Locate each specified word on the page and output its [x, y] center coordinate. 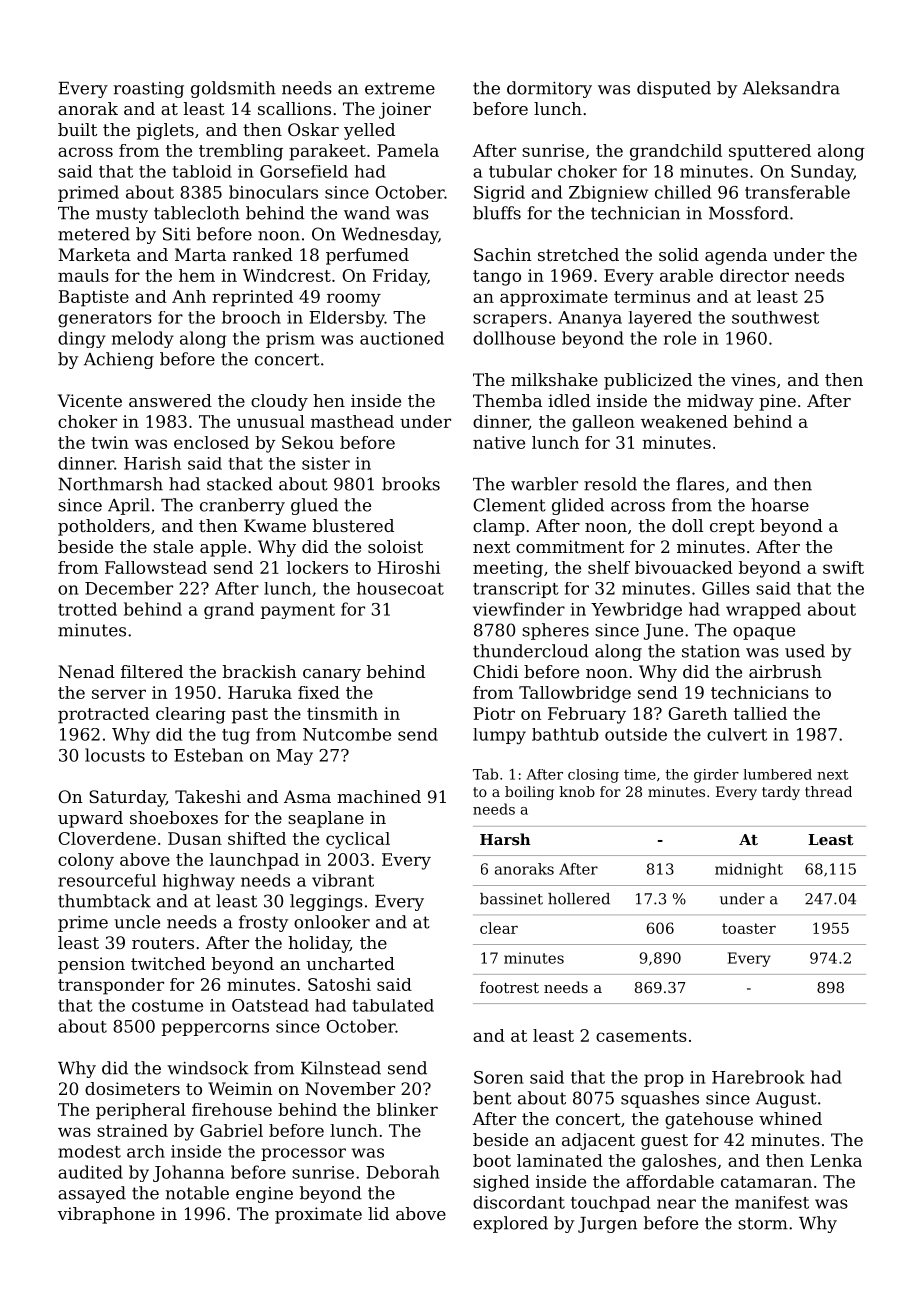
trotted [87, 609]
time [640, 774]
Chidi [496, 671]
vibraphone [106, 1215]
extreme [400, 88]
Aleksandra [791, 88]
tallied [760, 713]
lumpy [499, 736]
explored [510, 1224]
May [294, 757]
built [77, 129]
